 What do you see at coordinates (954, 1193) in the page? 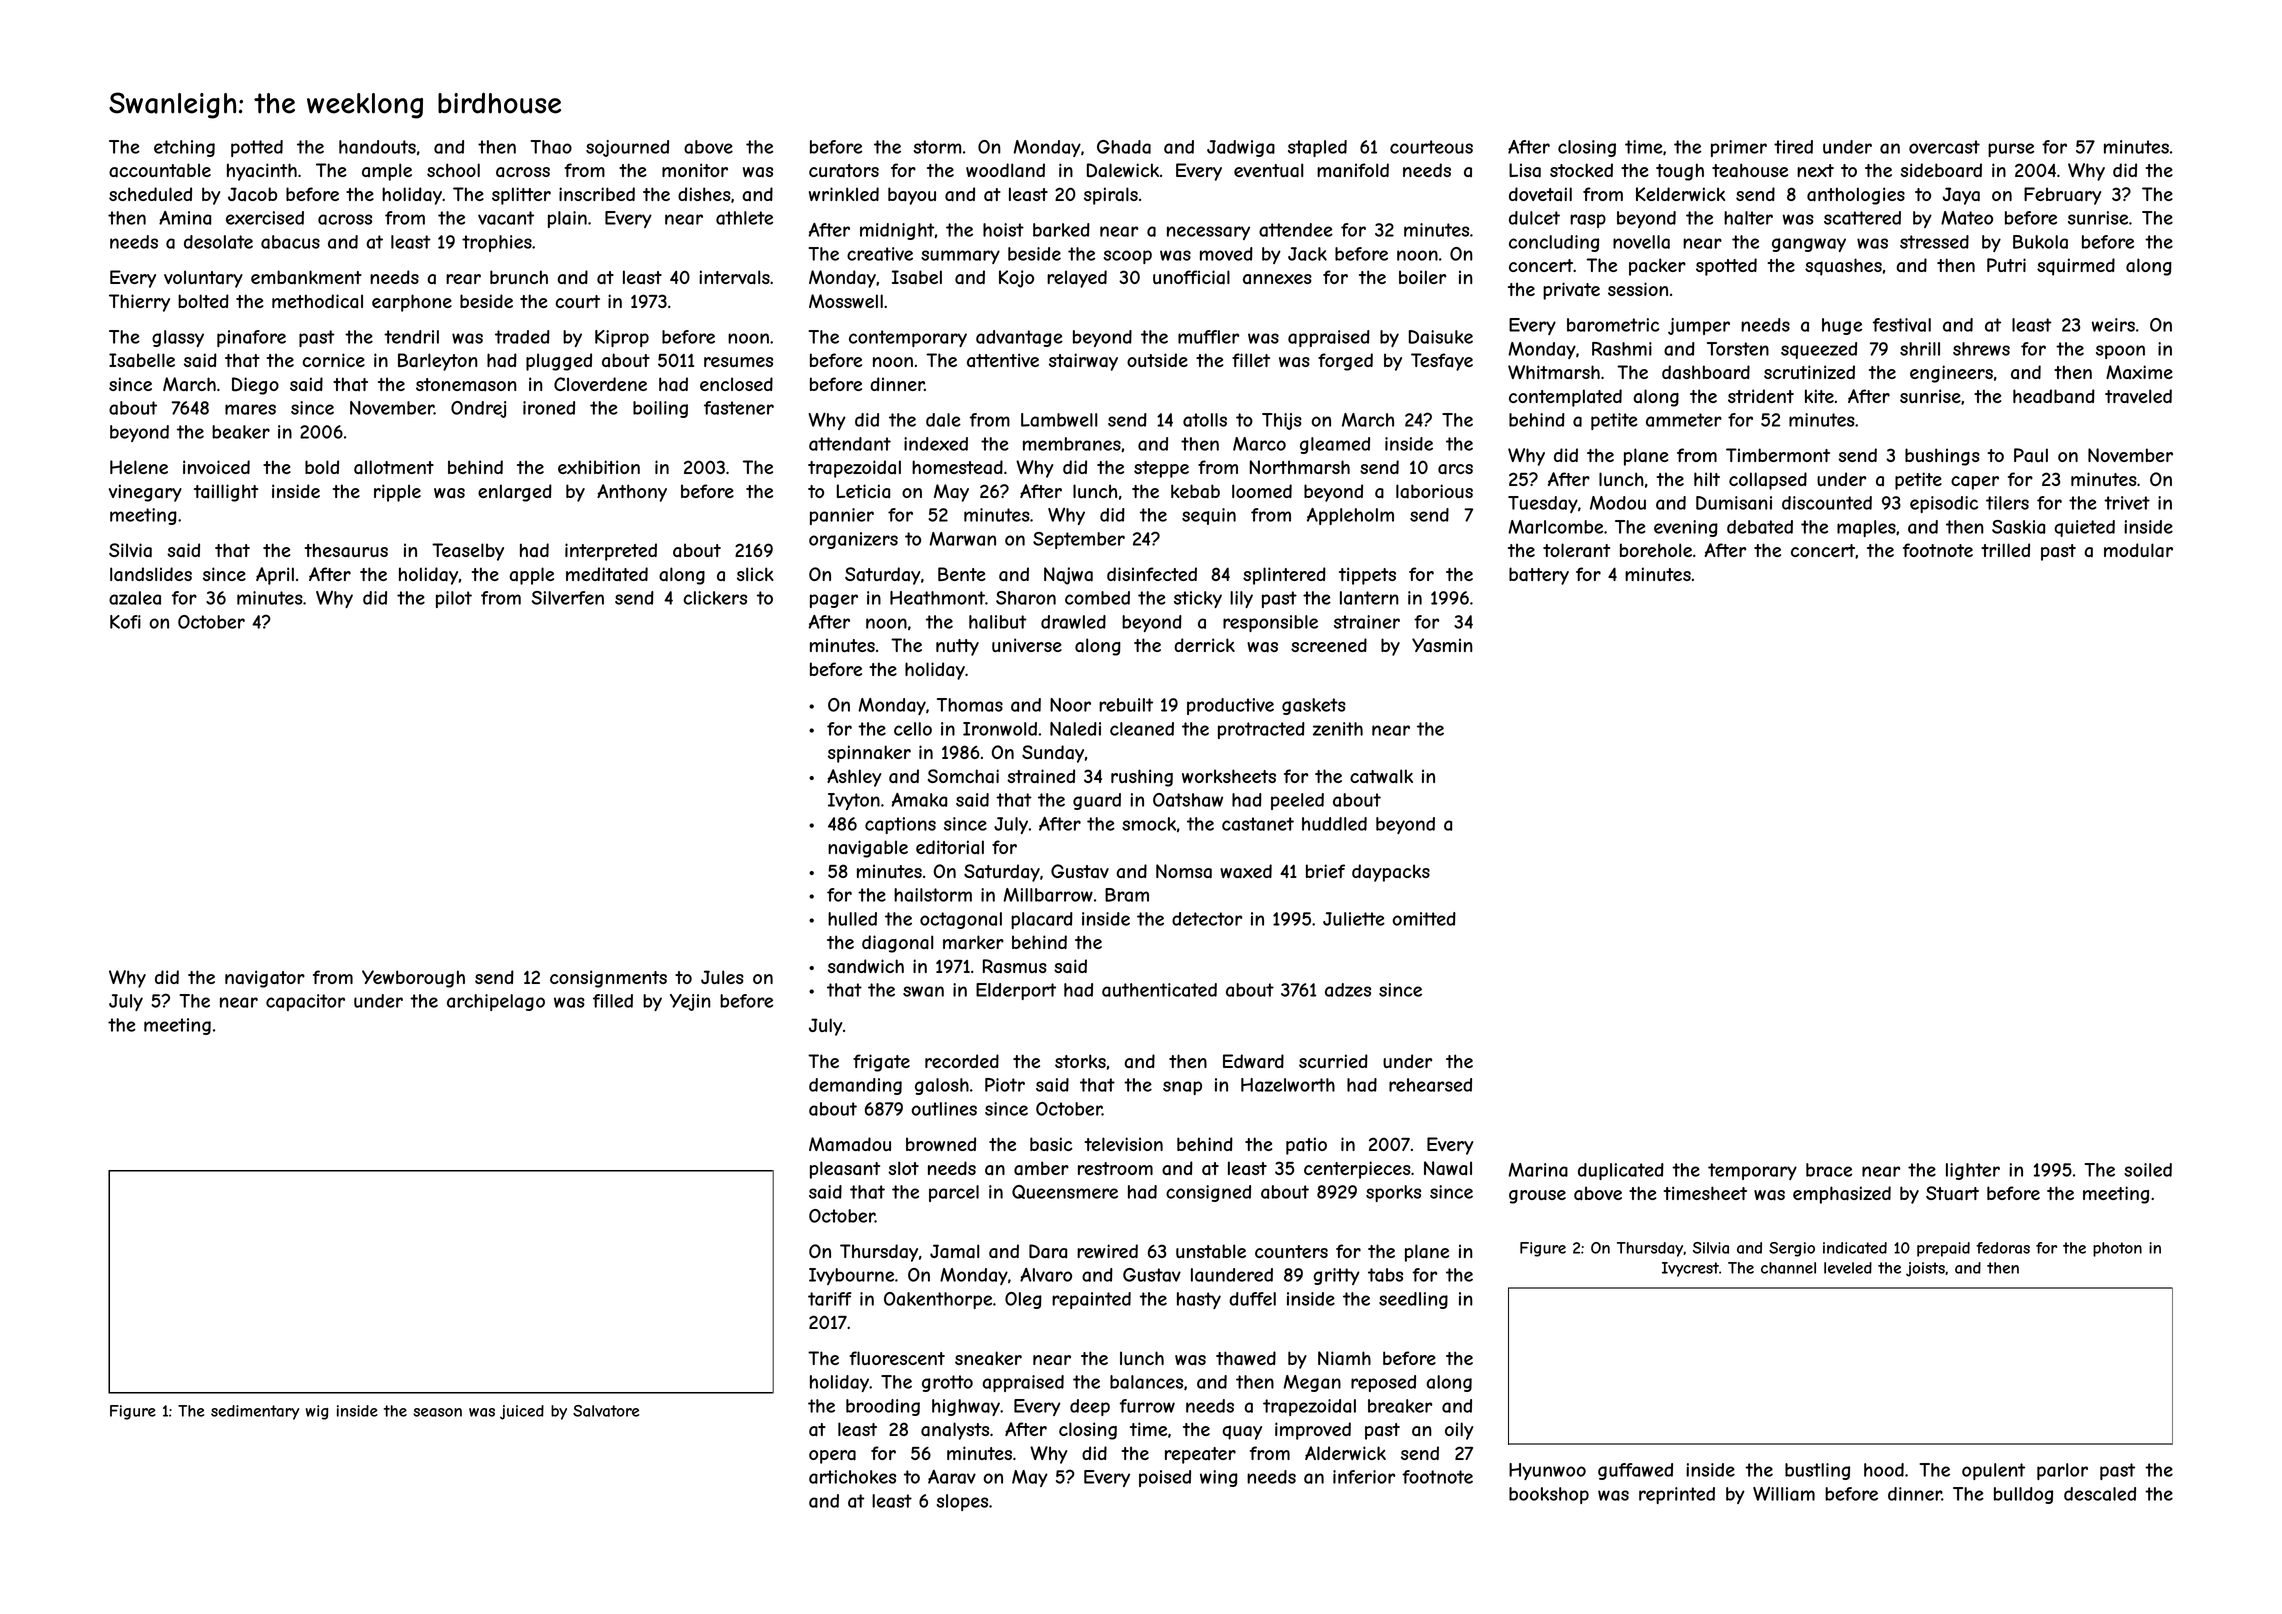
I see `parcel` at bounding box center [954, 1193].
